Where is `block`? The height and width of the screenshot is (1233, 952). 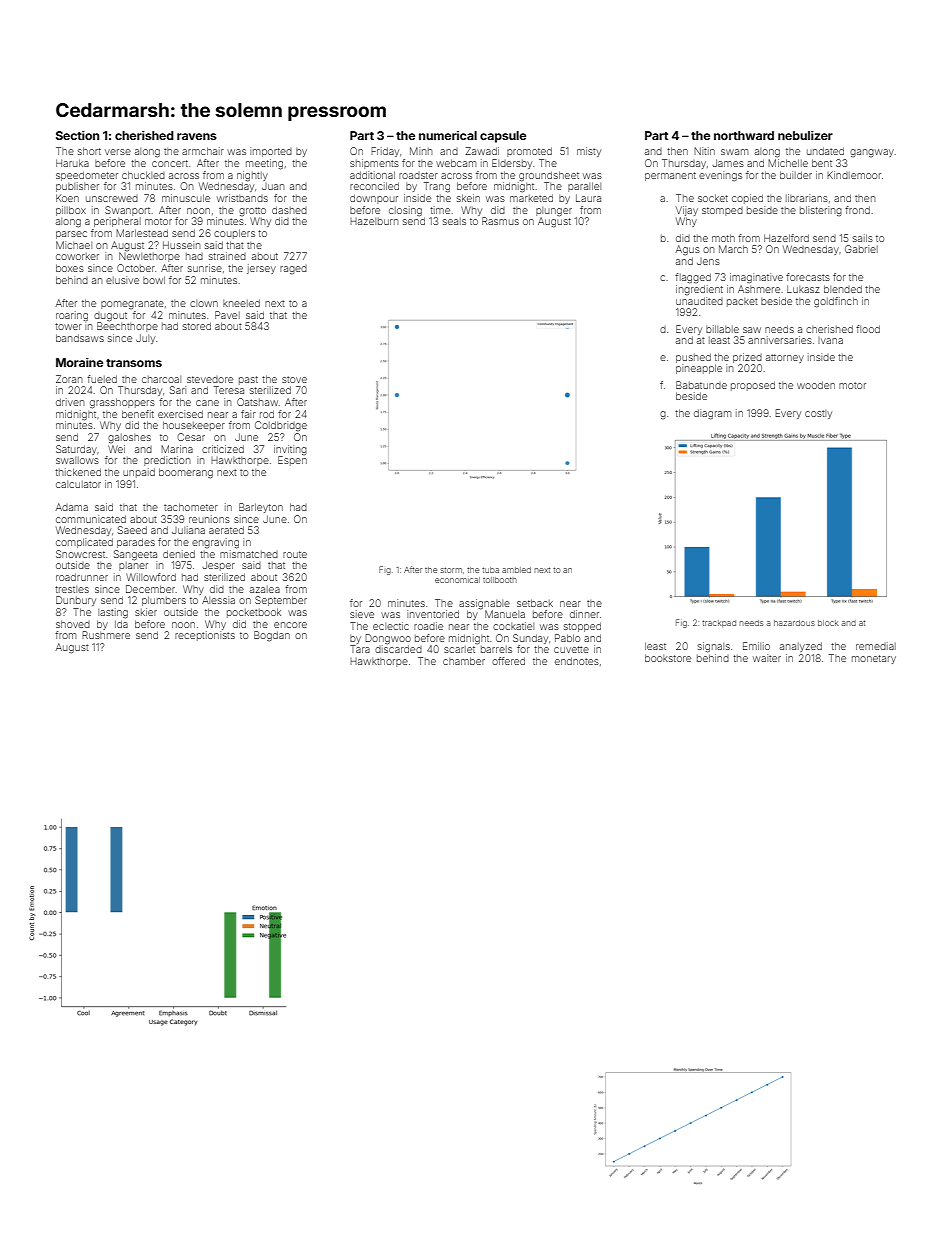
block is located at coordinates (828, 623).
